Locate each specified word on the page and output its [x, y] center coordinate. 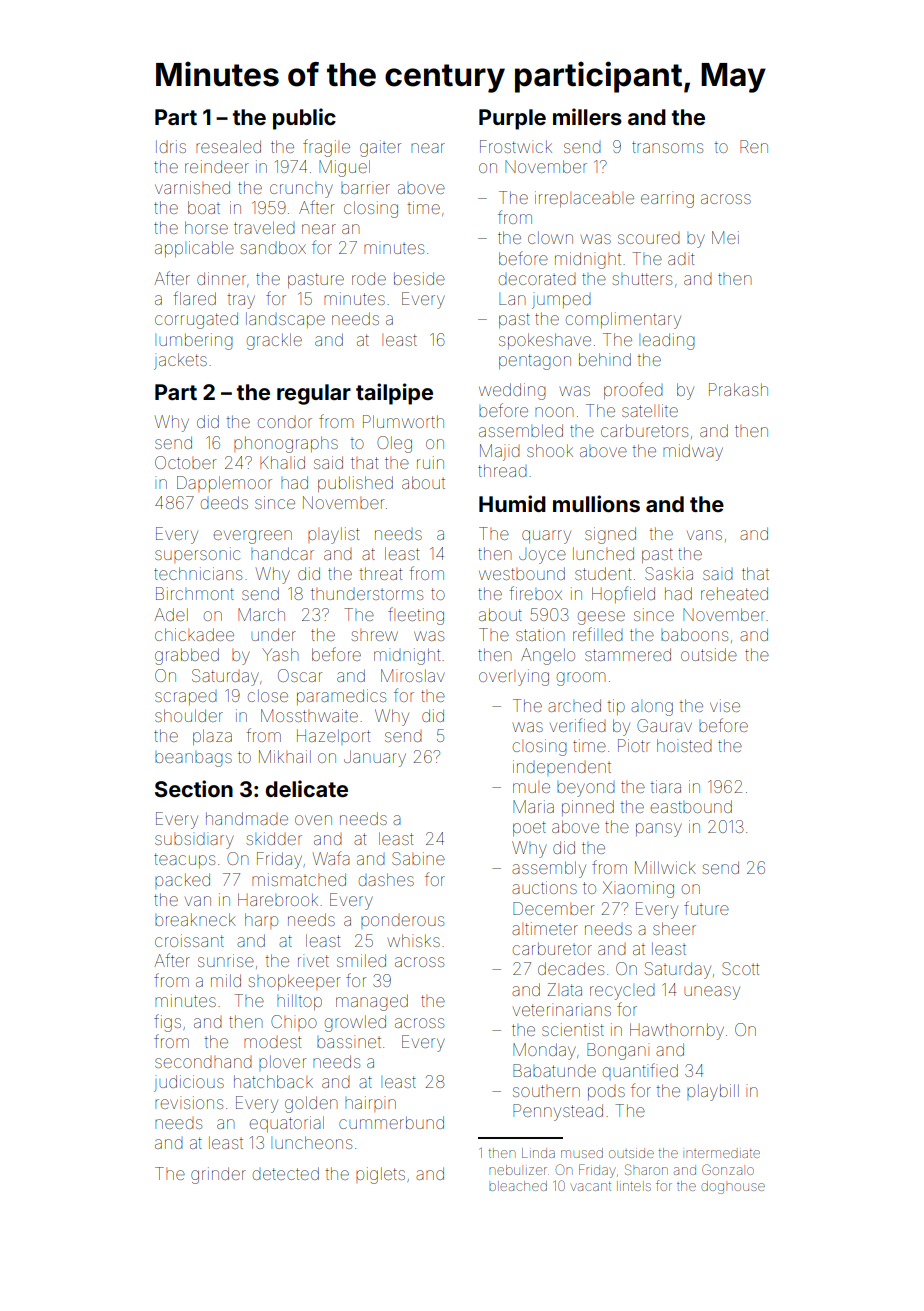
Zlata [564, 989]
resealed [228, 146]
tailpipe [394, 394]
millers [587, 116]
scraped [186, 698]
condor [285, 423]
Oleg [394, 444]
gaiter [380, 148]
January [375, 758]
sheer [674, 928]
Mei [725, 237]
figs [167, 1023]
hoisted [684, 745]
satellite [650, 410]
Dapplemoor [224, 484]
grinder [218, 1175]
